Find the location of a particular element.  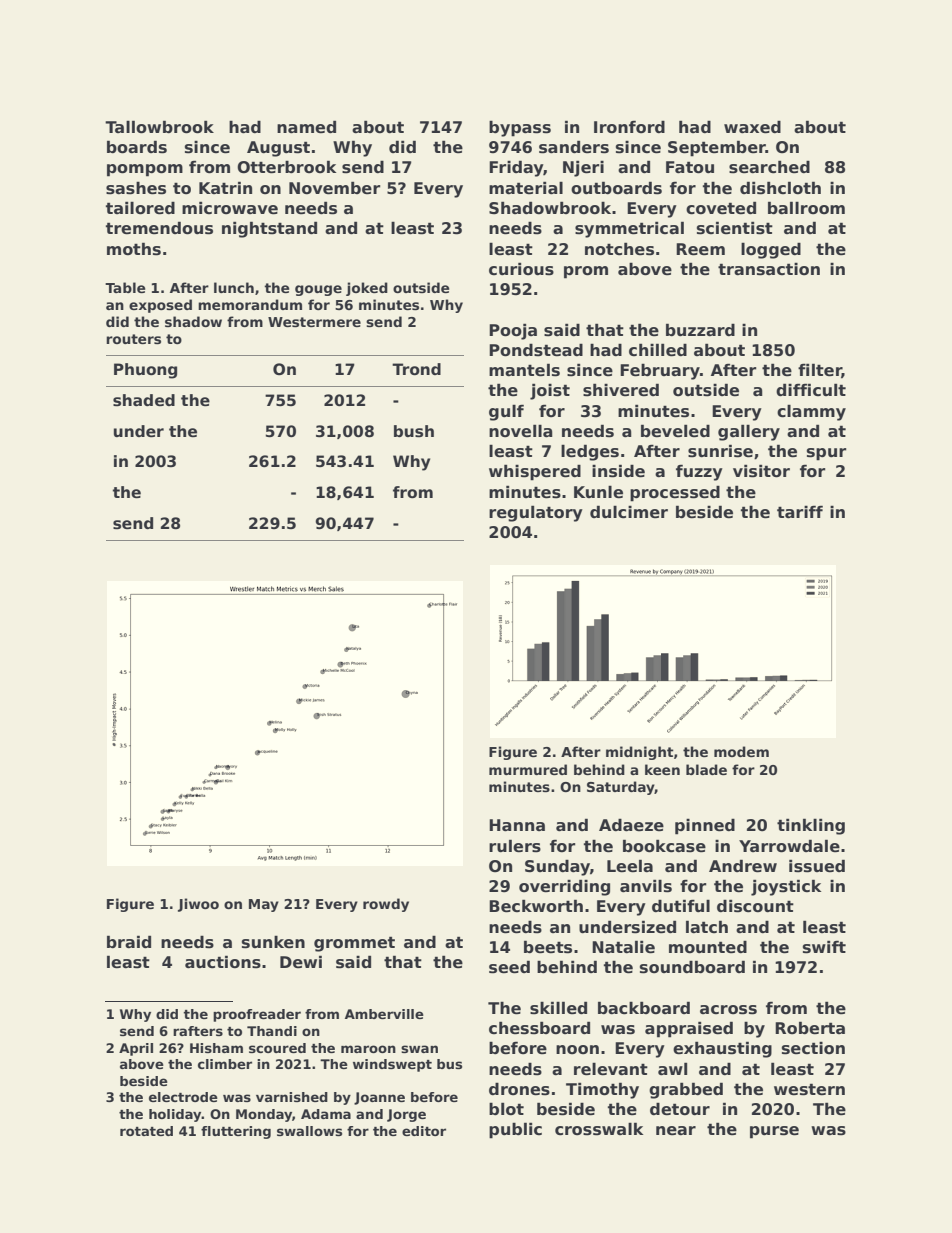

Trond is located at coordinates (416, 369).
